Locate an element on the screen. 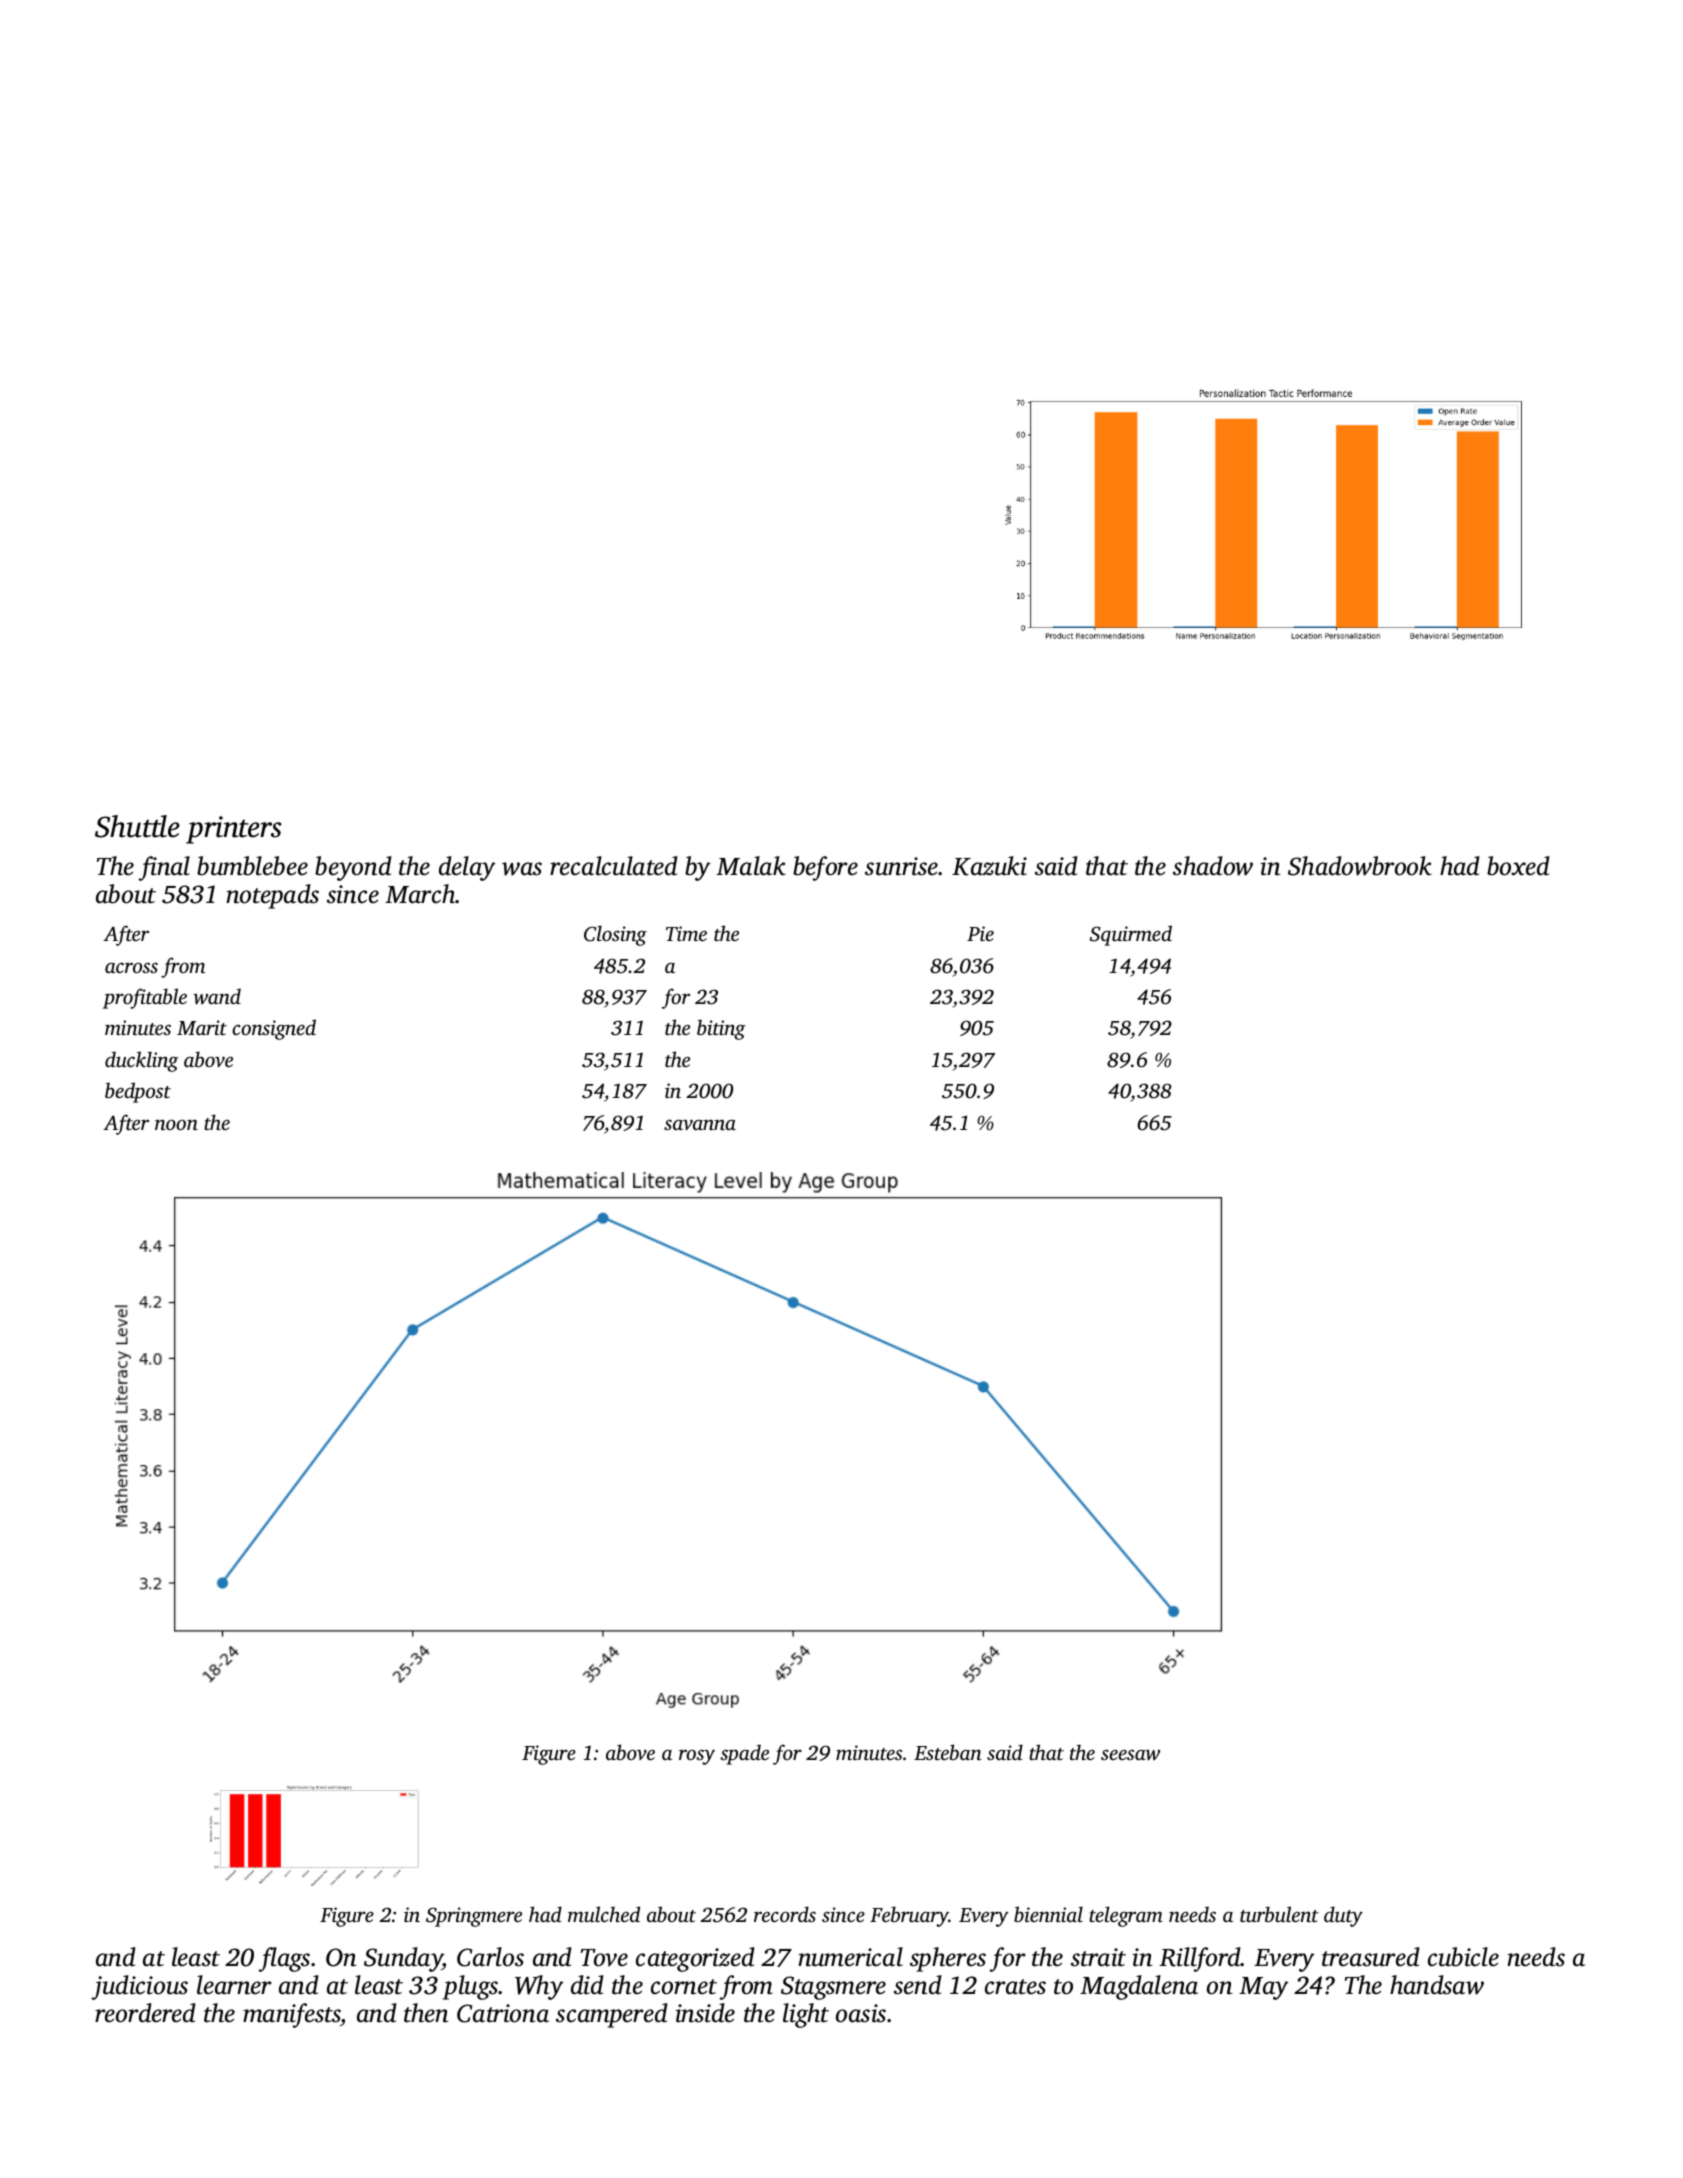 The height and width of the screenshot is (2178, 1683). plugs is located at coordinates (471, 1987).
